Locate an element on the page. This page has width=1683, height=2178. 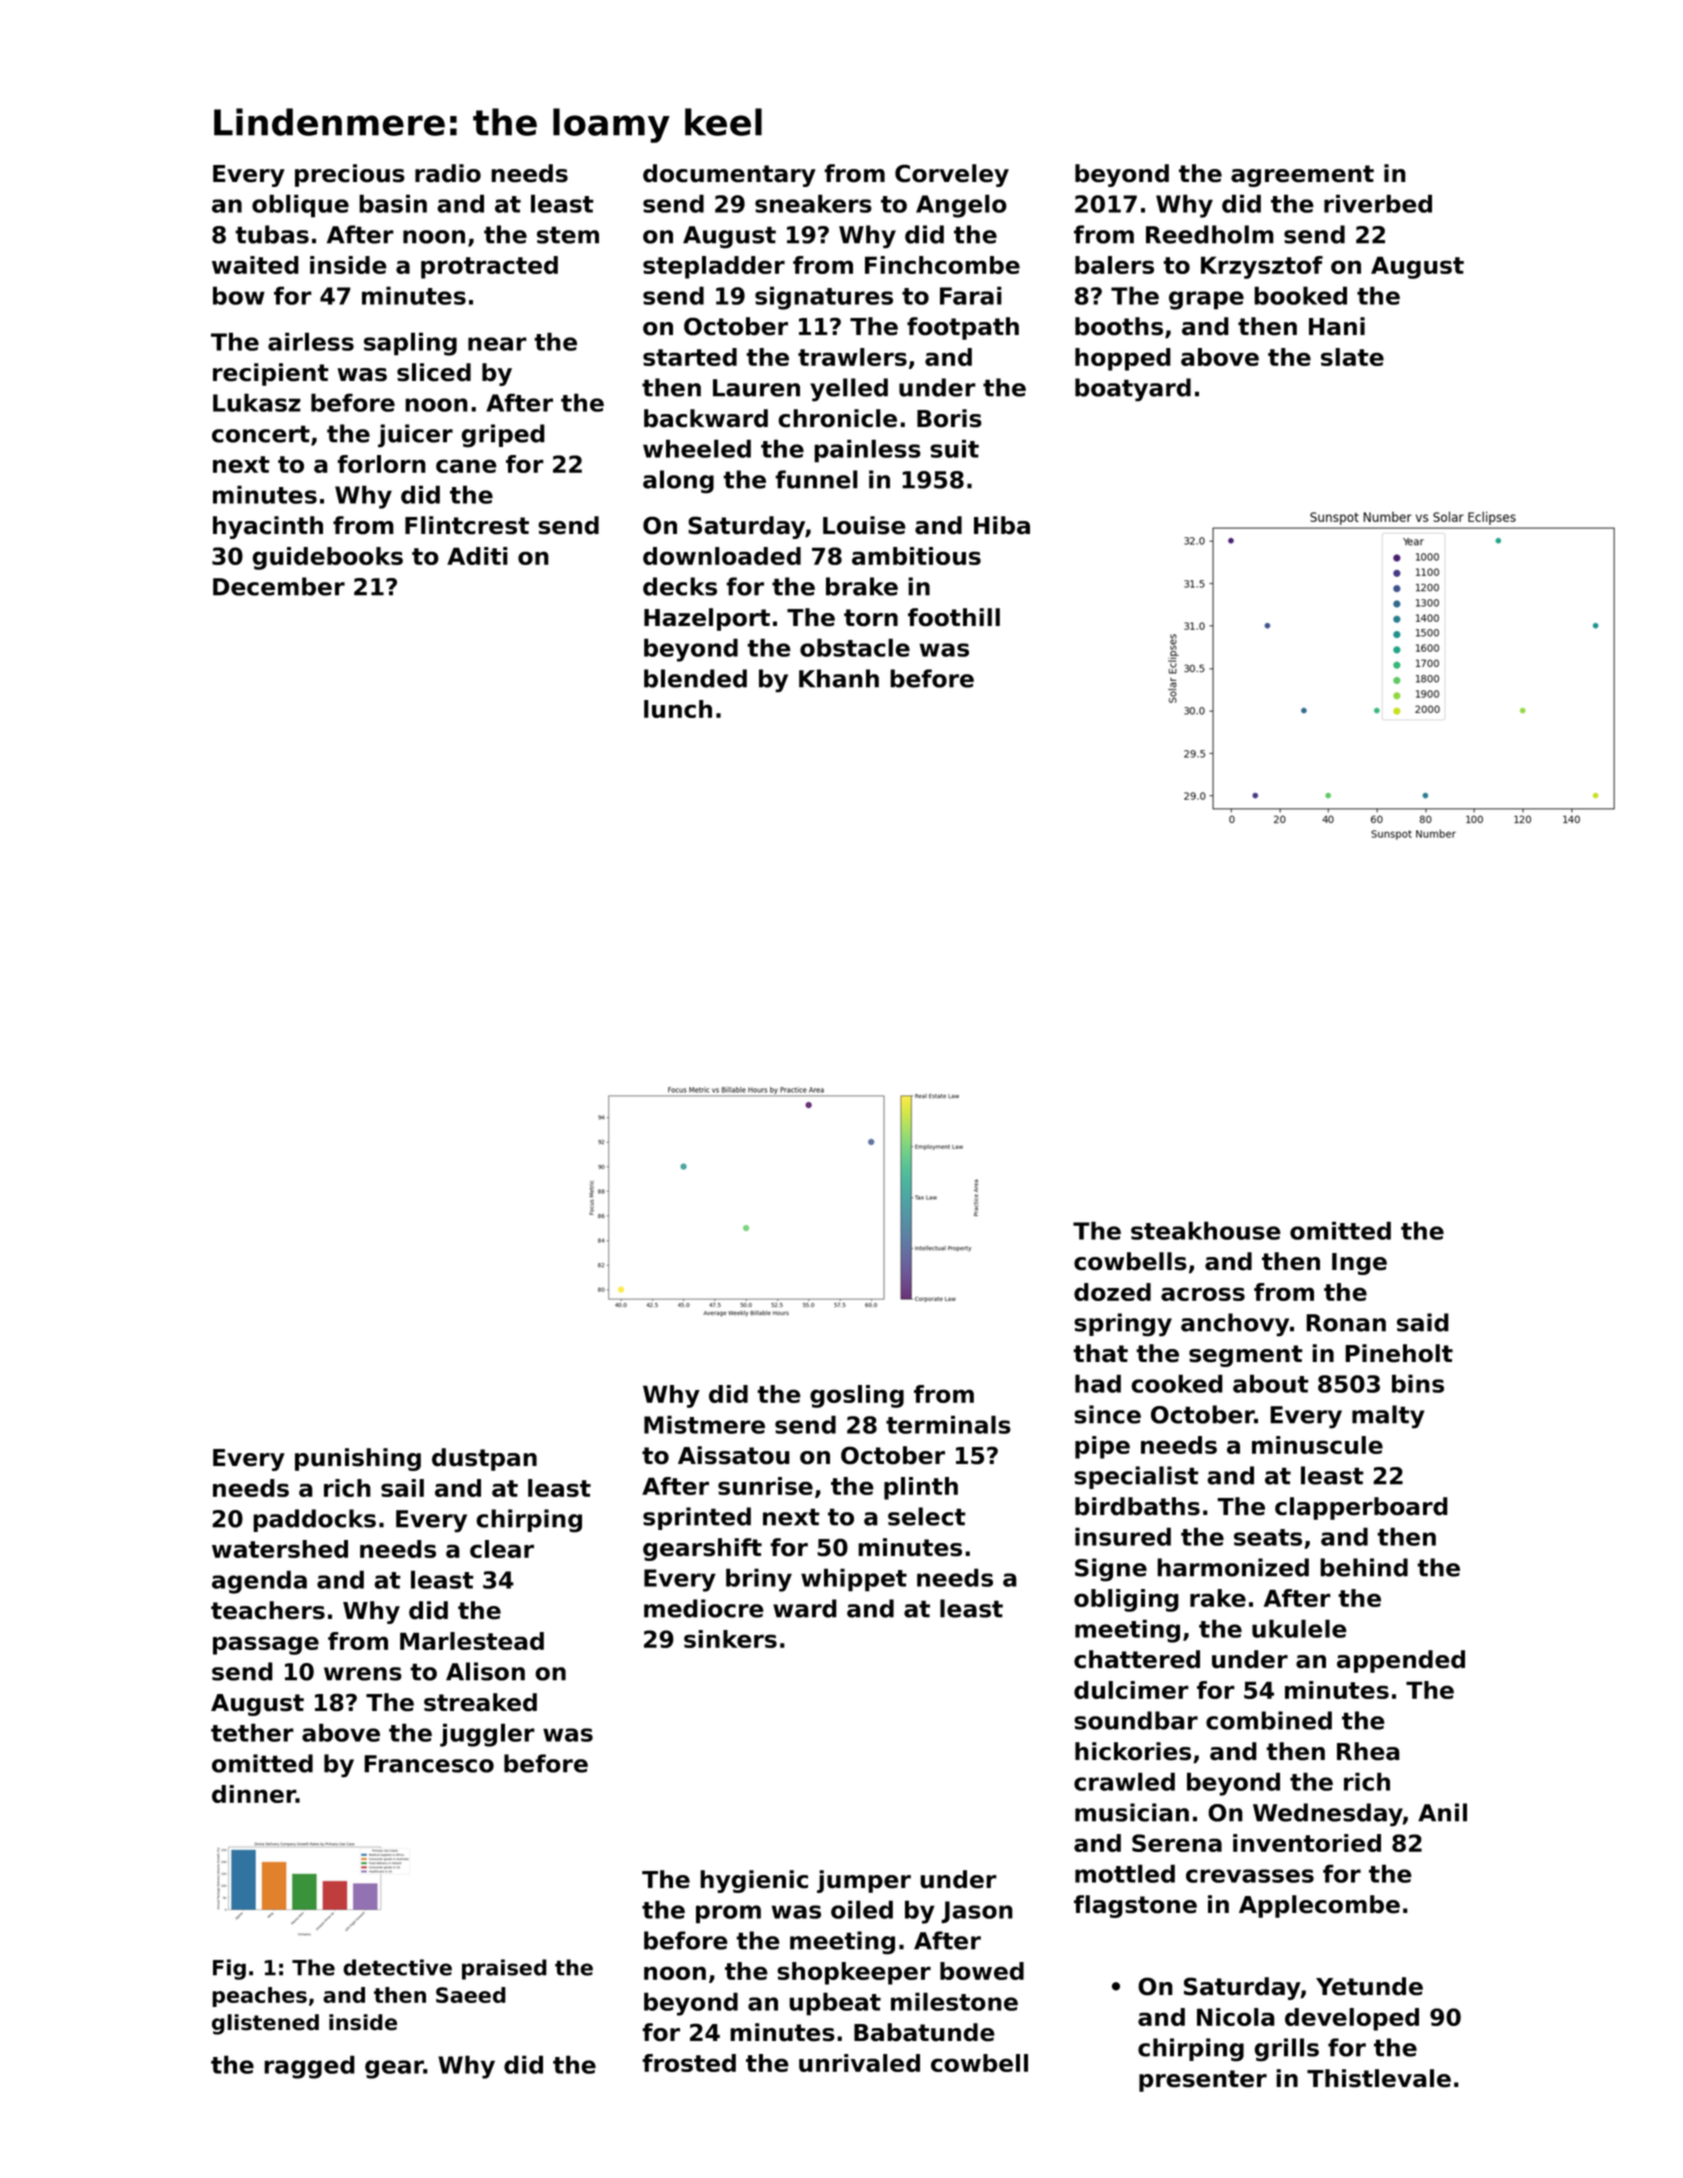
foothill is located at coordinates (954, 617).
